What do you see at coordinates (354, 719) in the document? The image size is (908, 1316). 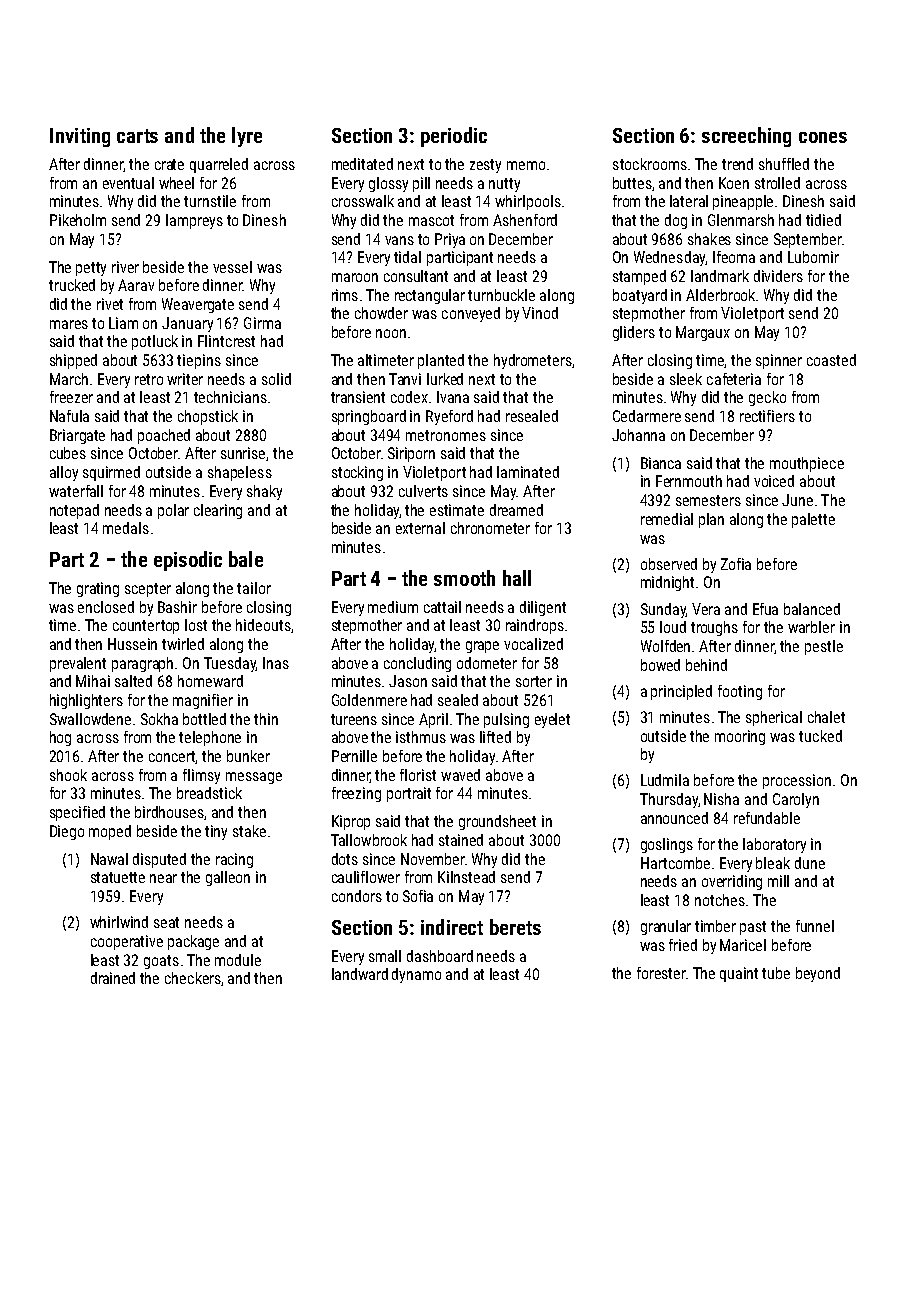 I see `tureens` at bounding box center [354, 719].
